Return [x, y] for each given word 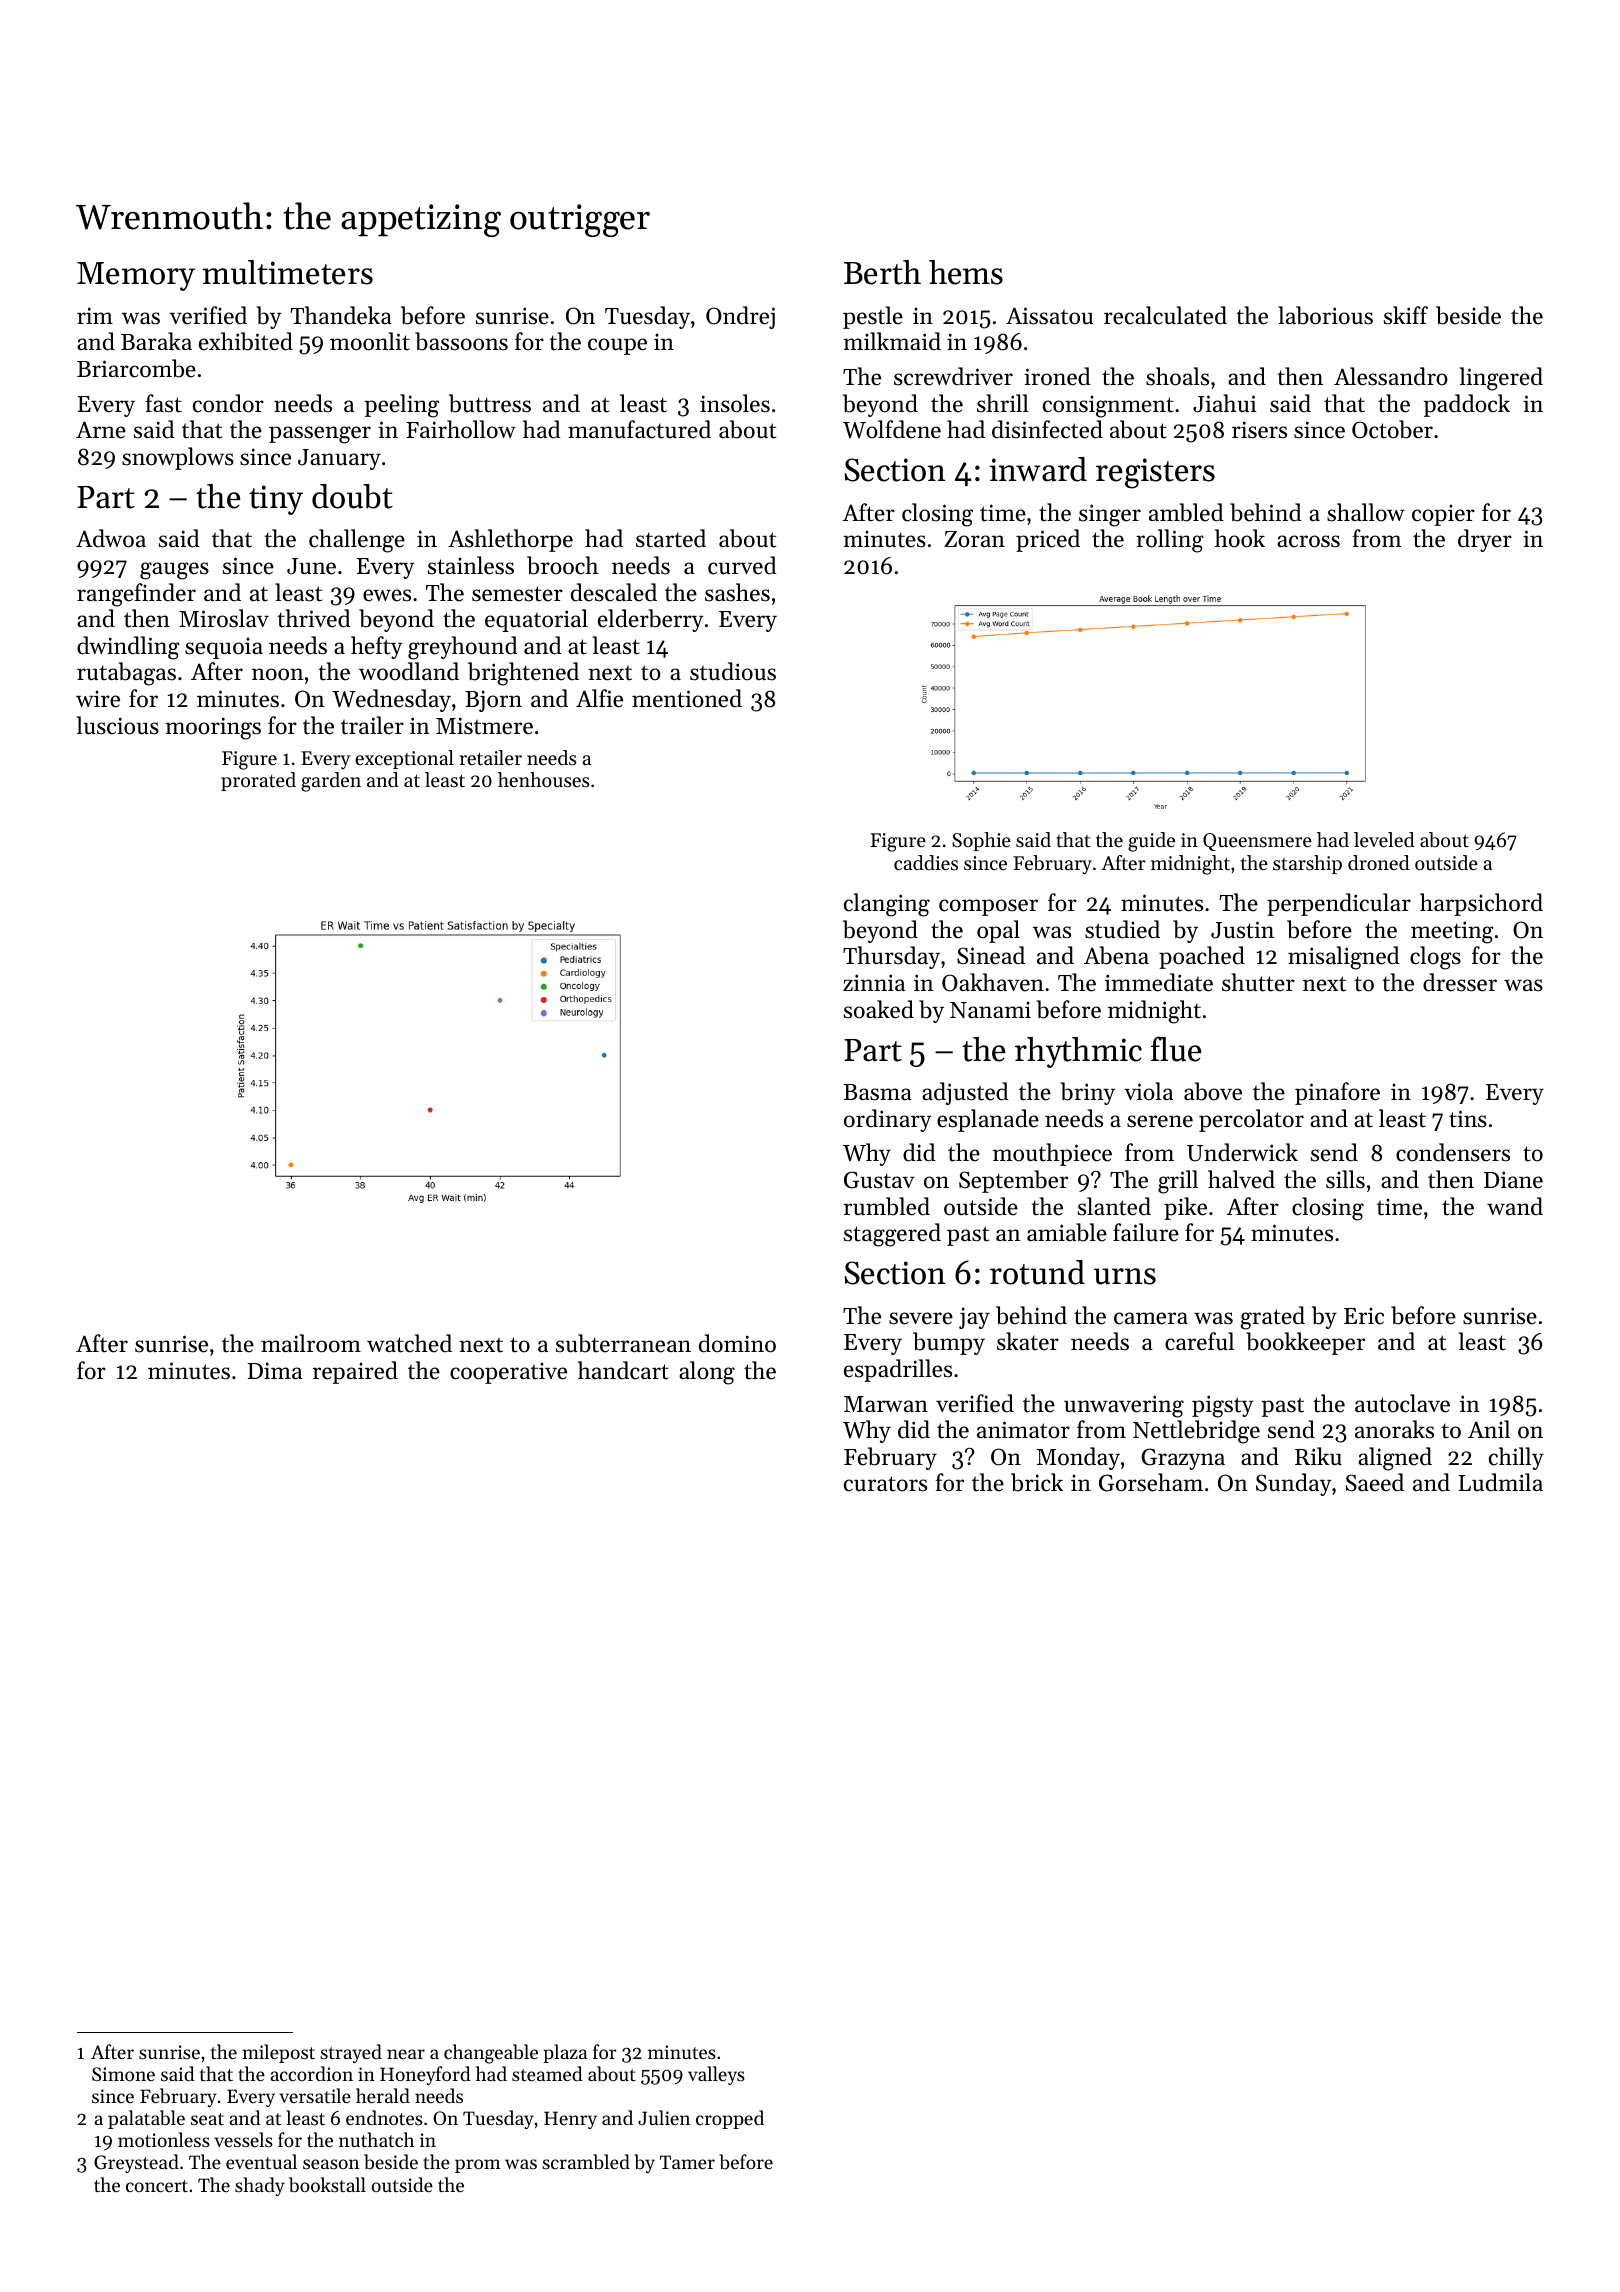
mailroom [311, 1343]
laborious [1325, 315]
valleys [716, 2075]
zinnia [874, 982]
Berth [882, 272]
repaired [355, 1372]
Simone [123, 2074]
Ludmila [1500, 1482]
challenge [357, 541]
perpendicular [1339, 904]
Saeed [1375, 1482]
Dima [274, 1370]
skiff [1406, 315]
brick [1037, 1482]
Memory [136, 276]
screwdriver [953, 376]
